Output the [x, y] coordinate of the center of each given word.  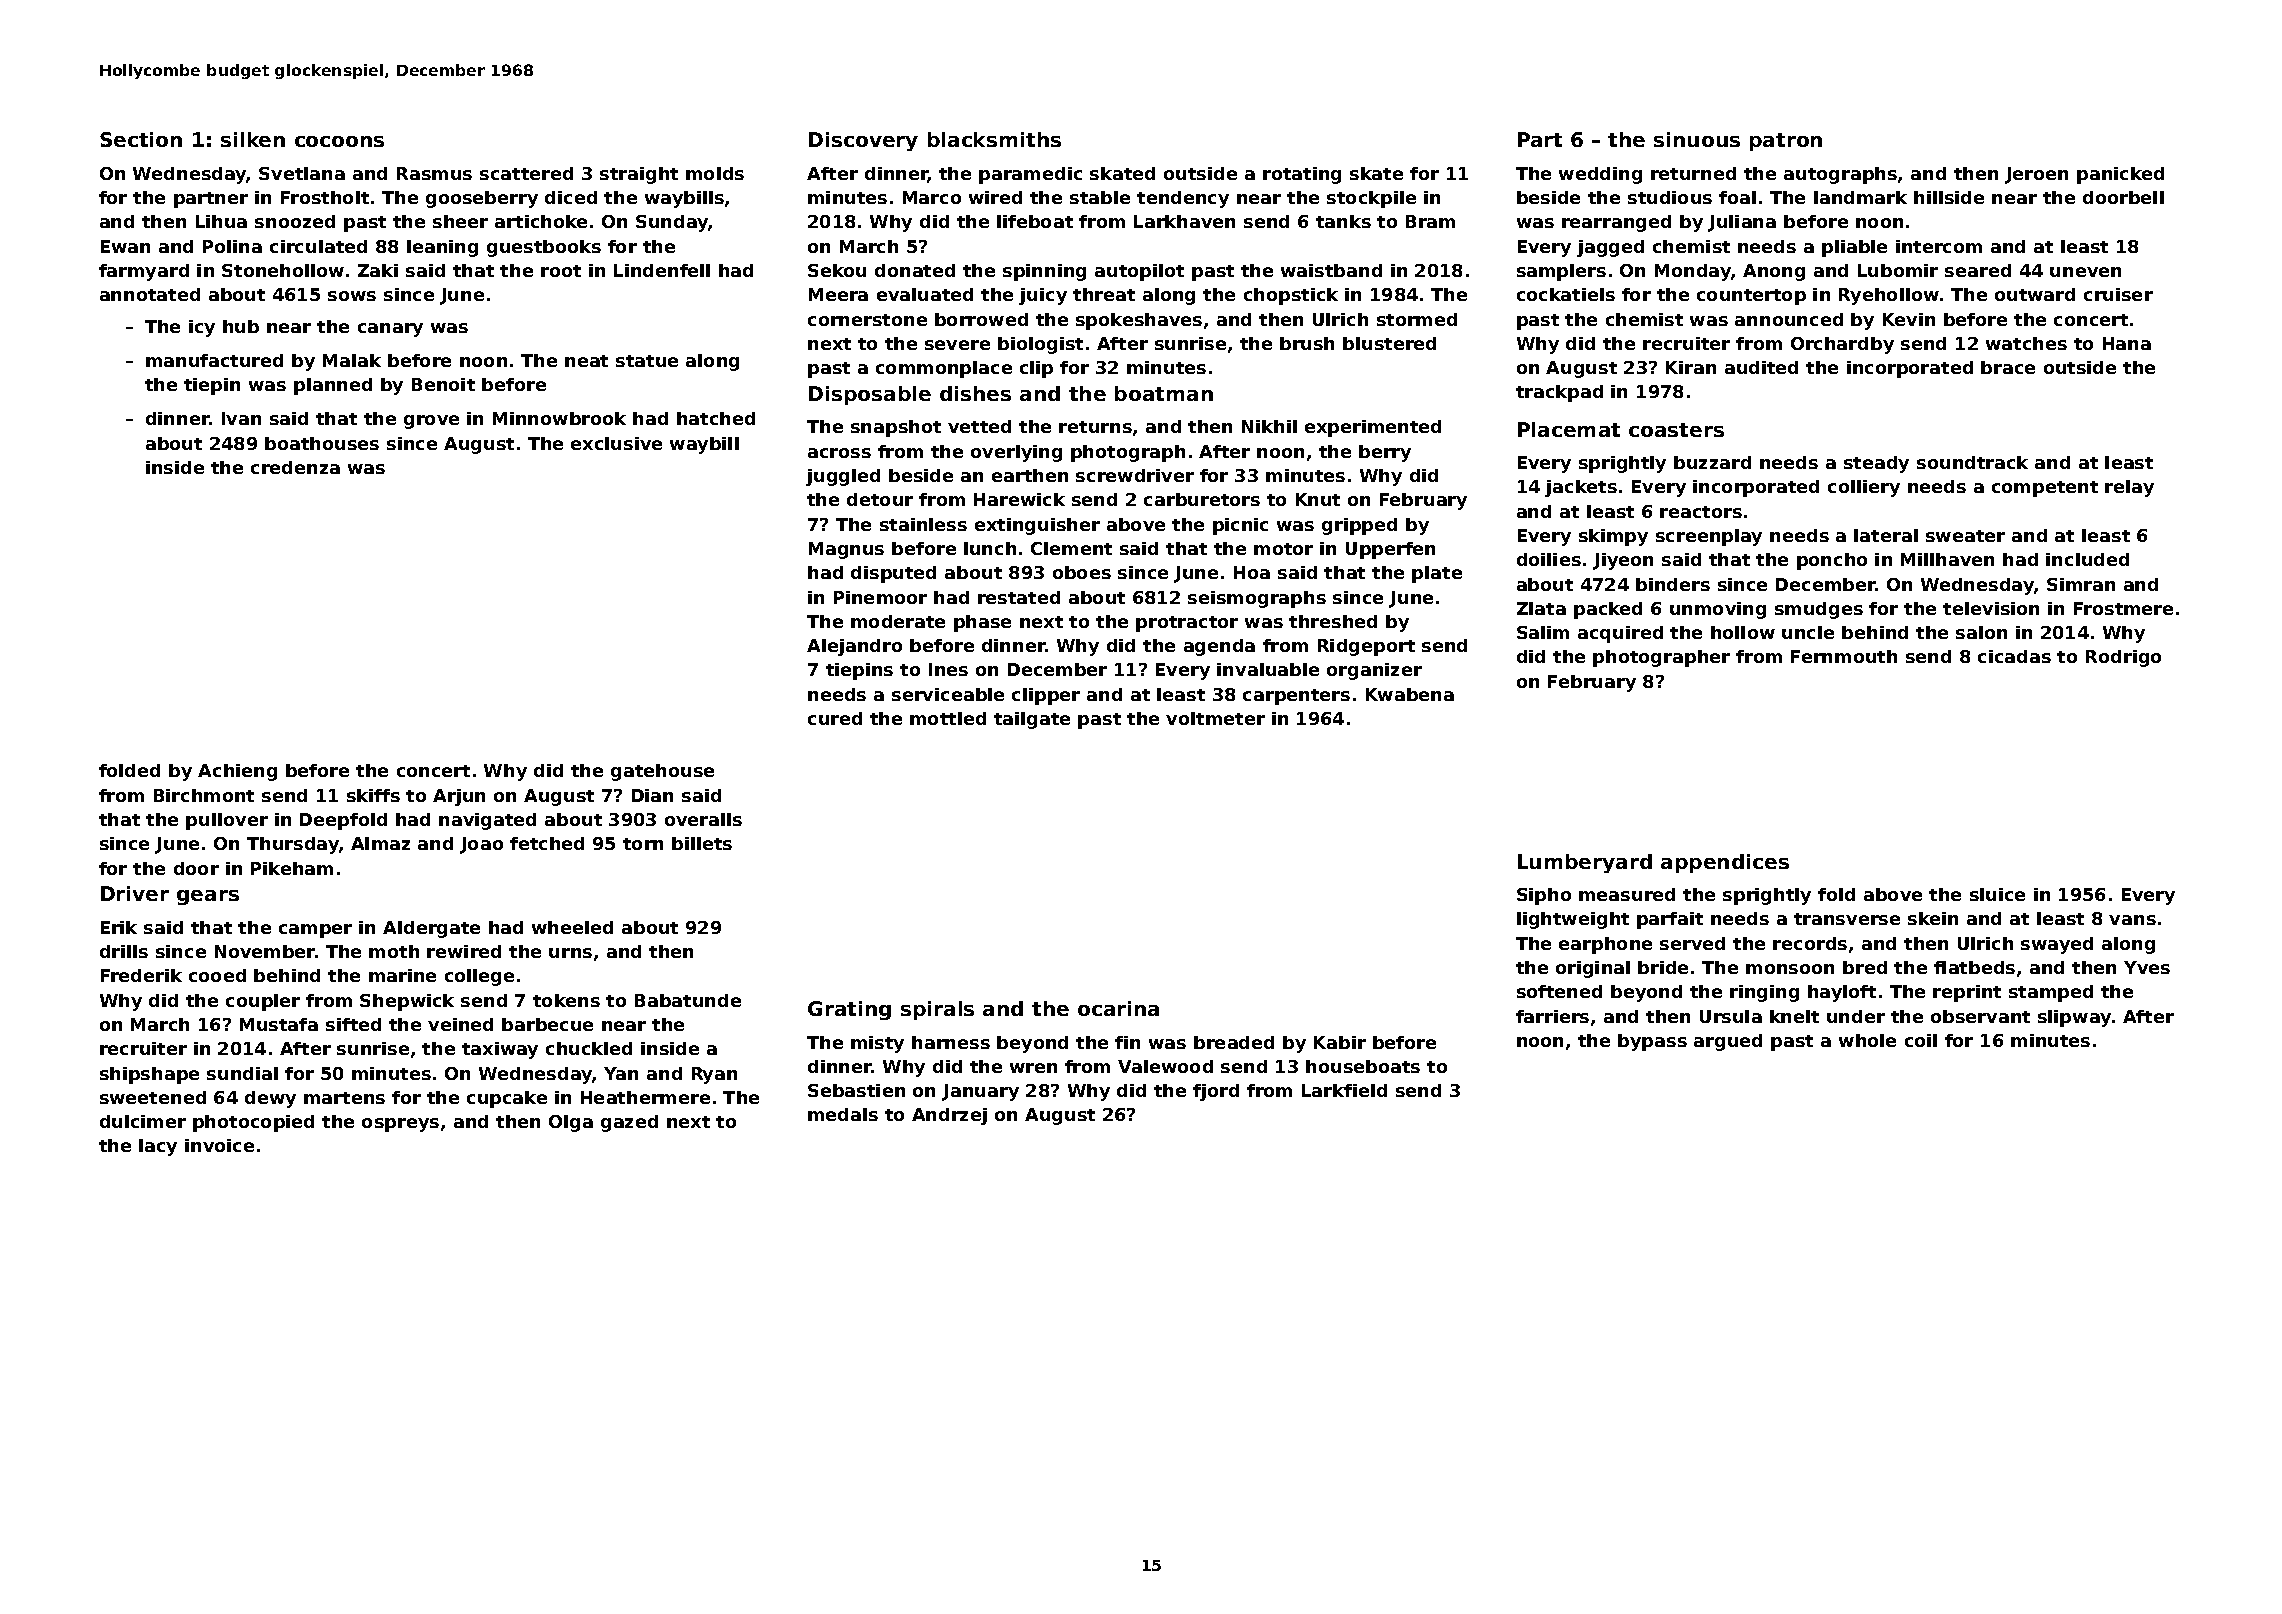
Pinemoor [880, 597]
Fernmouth [1844, 656]
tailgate [1032, 720]
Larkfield [1344, 1090]
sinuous [1697, 139]
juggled [843, 477]
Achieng [237, 772]
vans [2132, 920]
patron [1786, 142]
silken [253, 139]
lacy [158, 1147]
